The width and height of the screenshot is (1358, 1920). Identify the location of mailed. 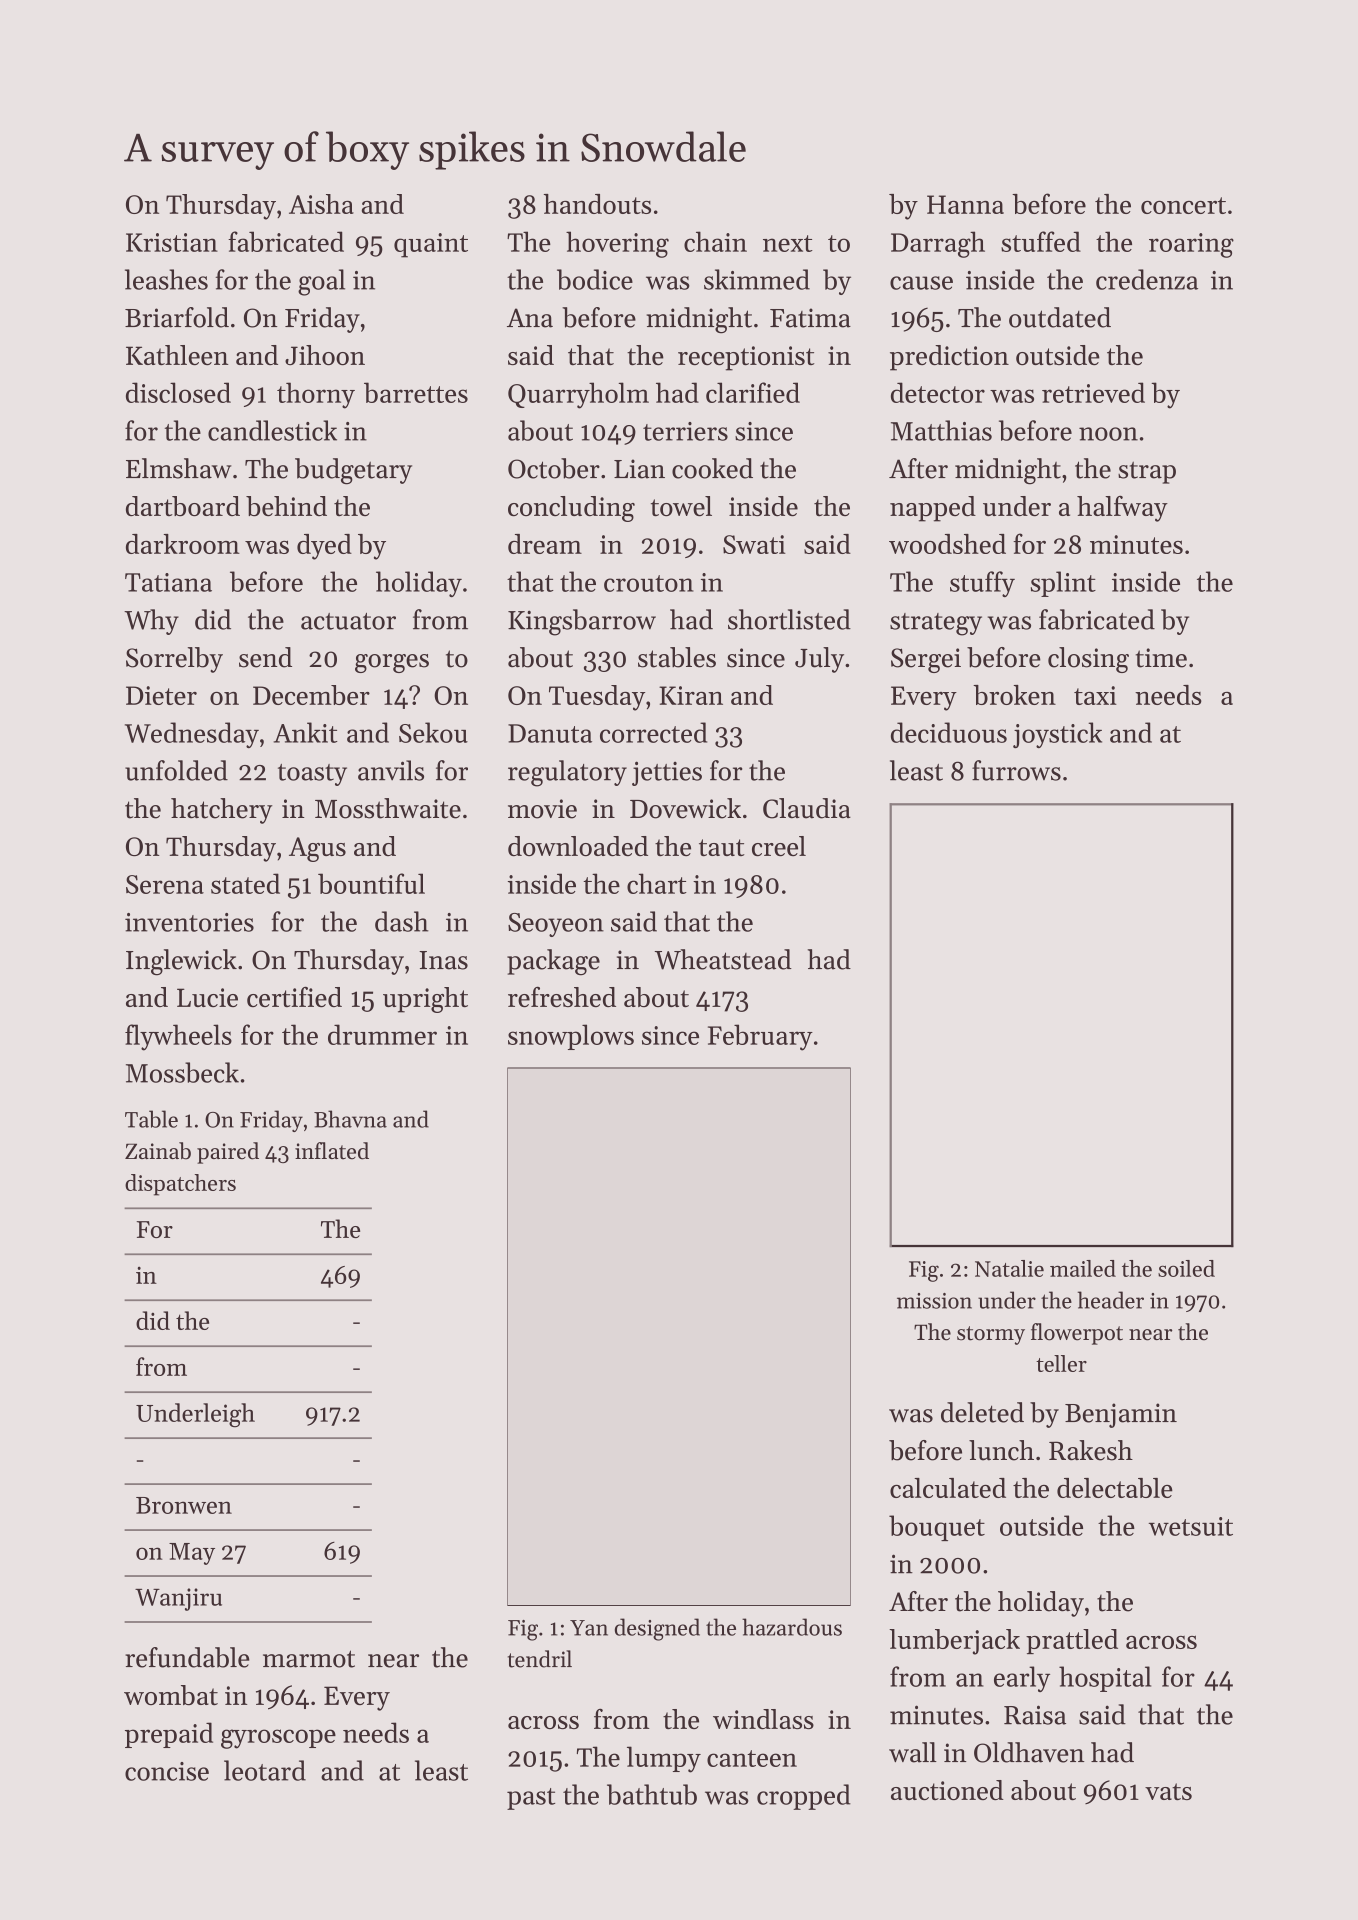
(1083, 1268).
